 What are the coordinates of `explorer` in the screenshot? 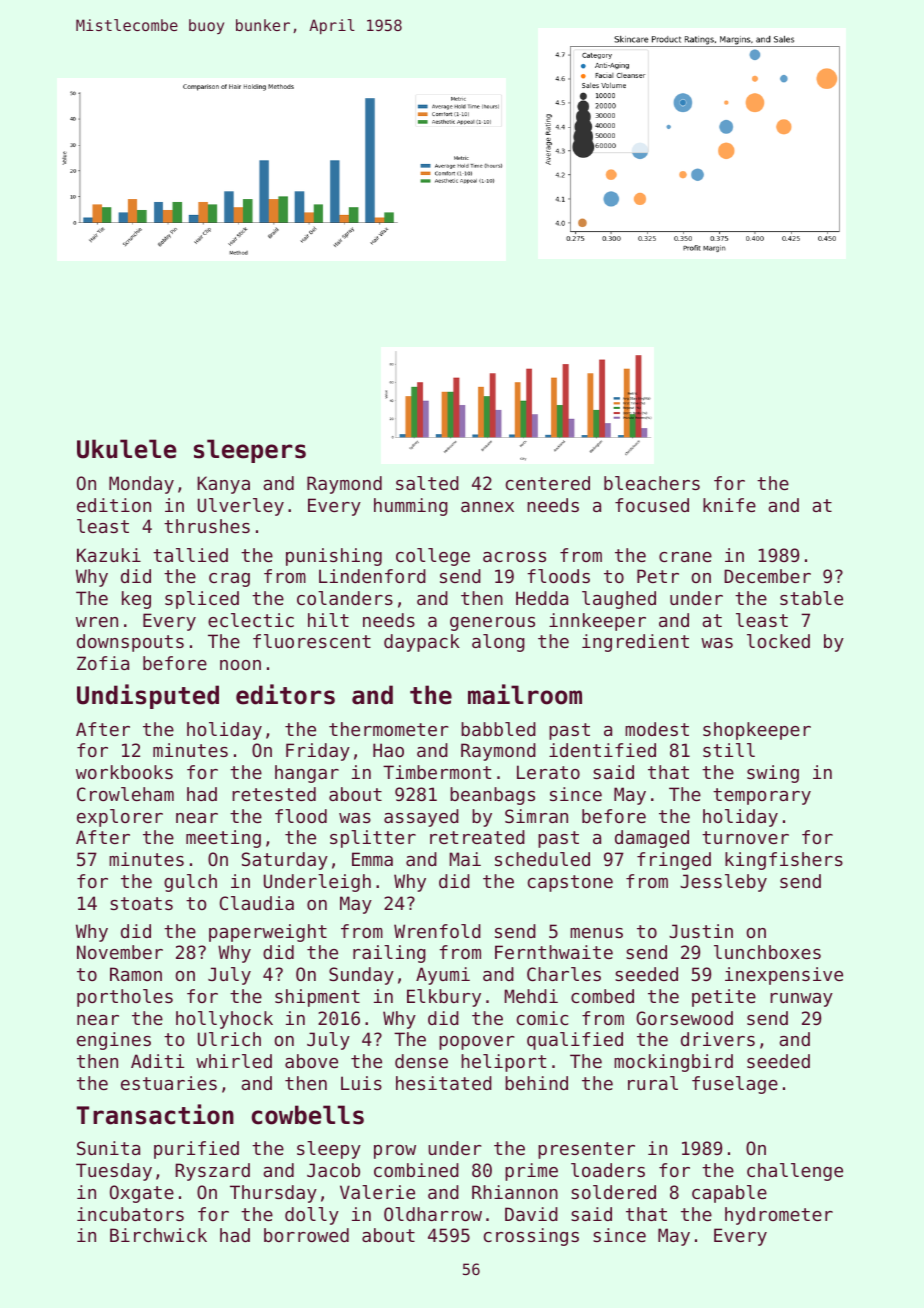 It's located at (120, 818).
